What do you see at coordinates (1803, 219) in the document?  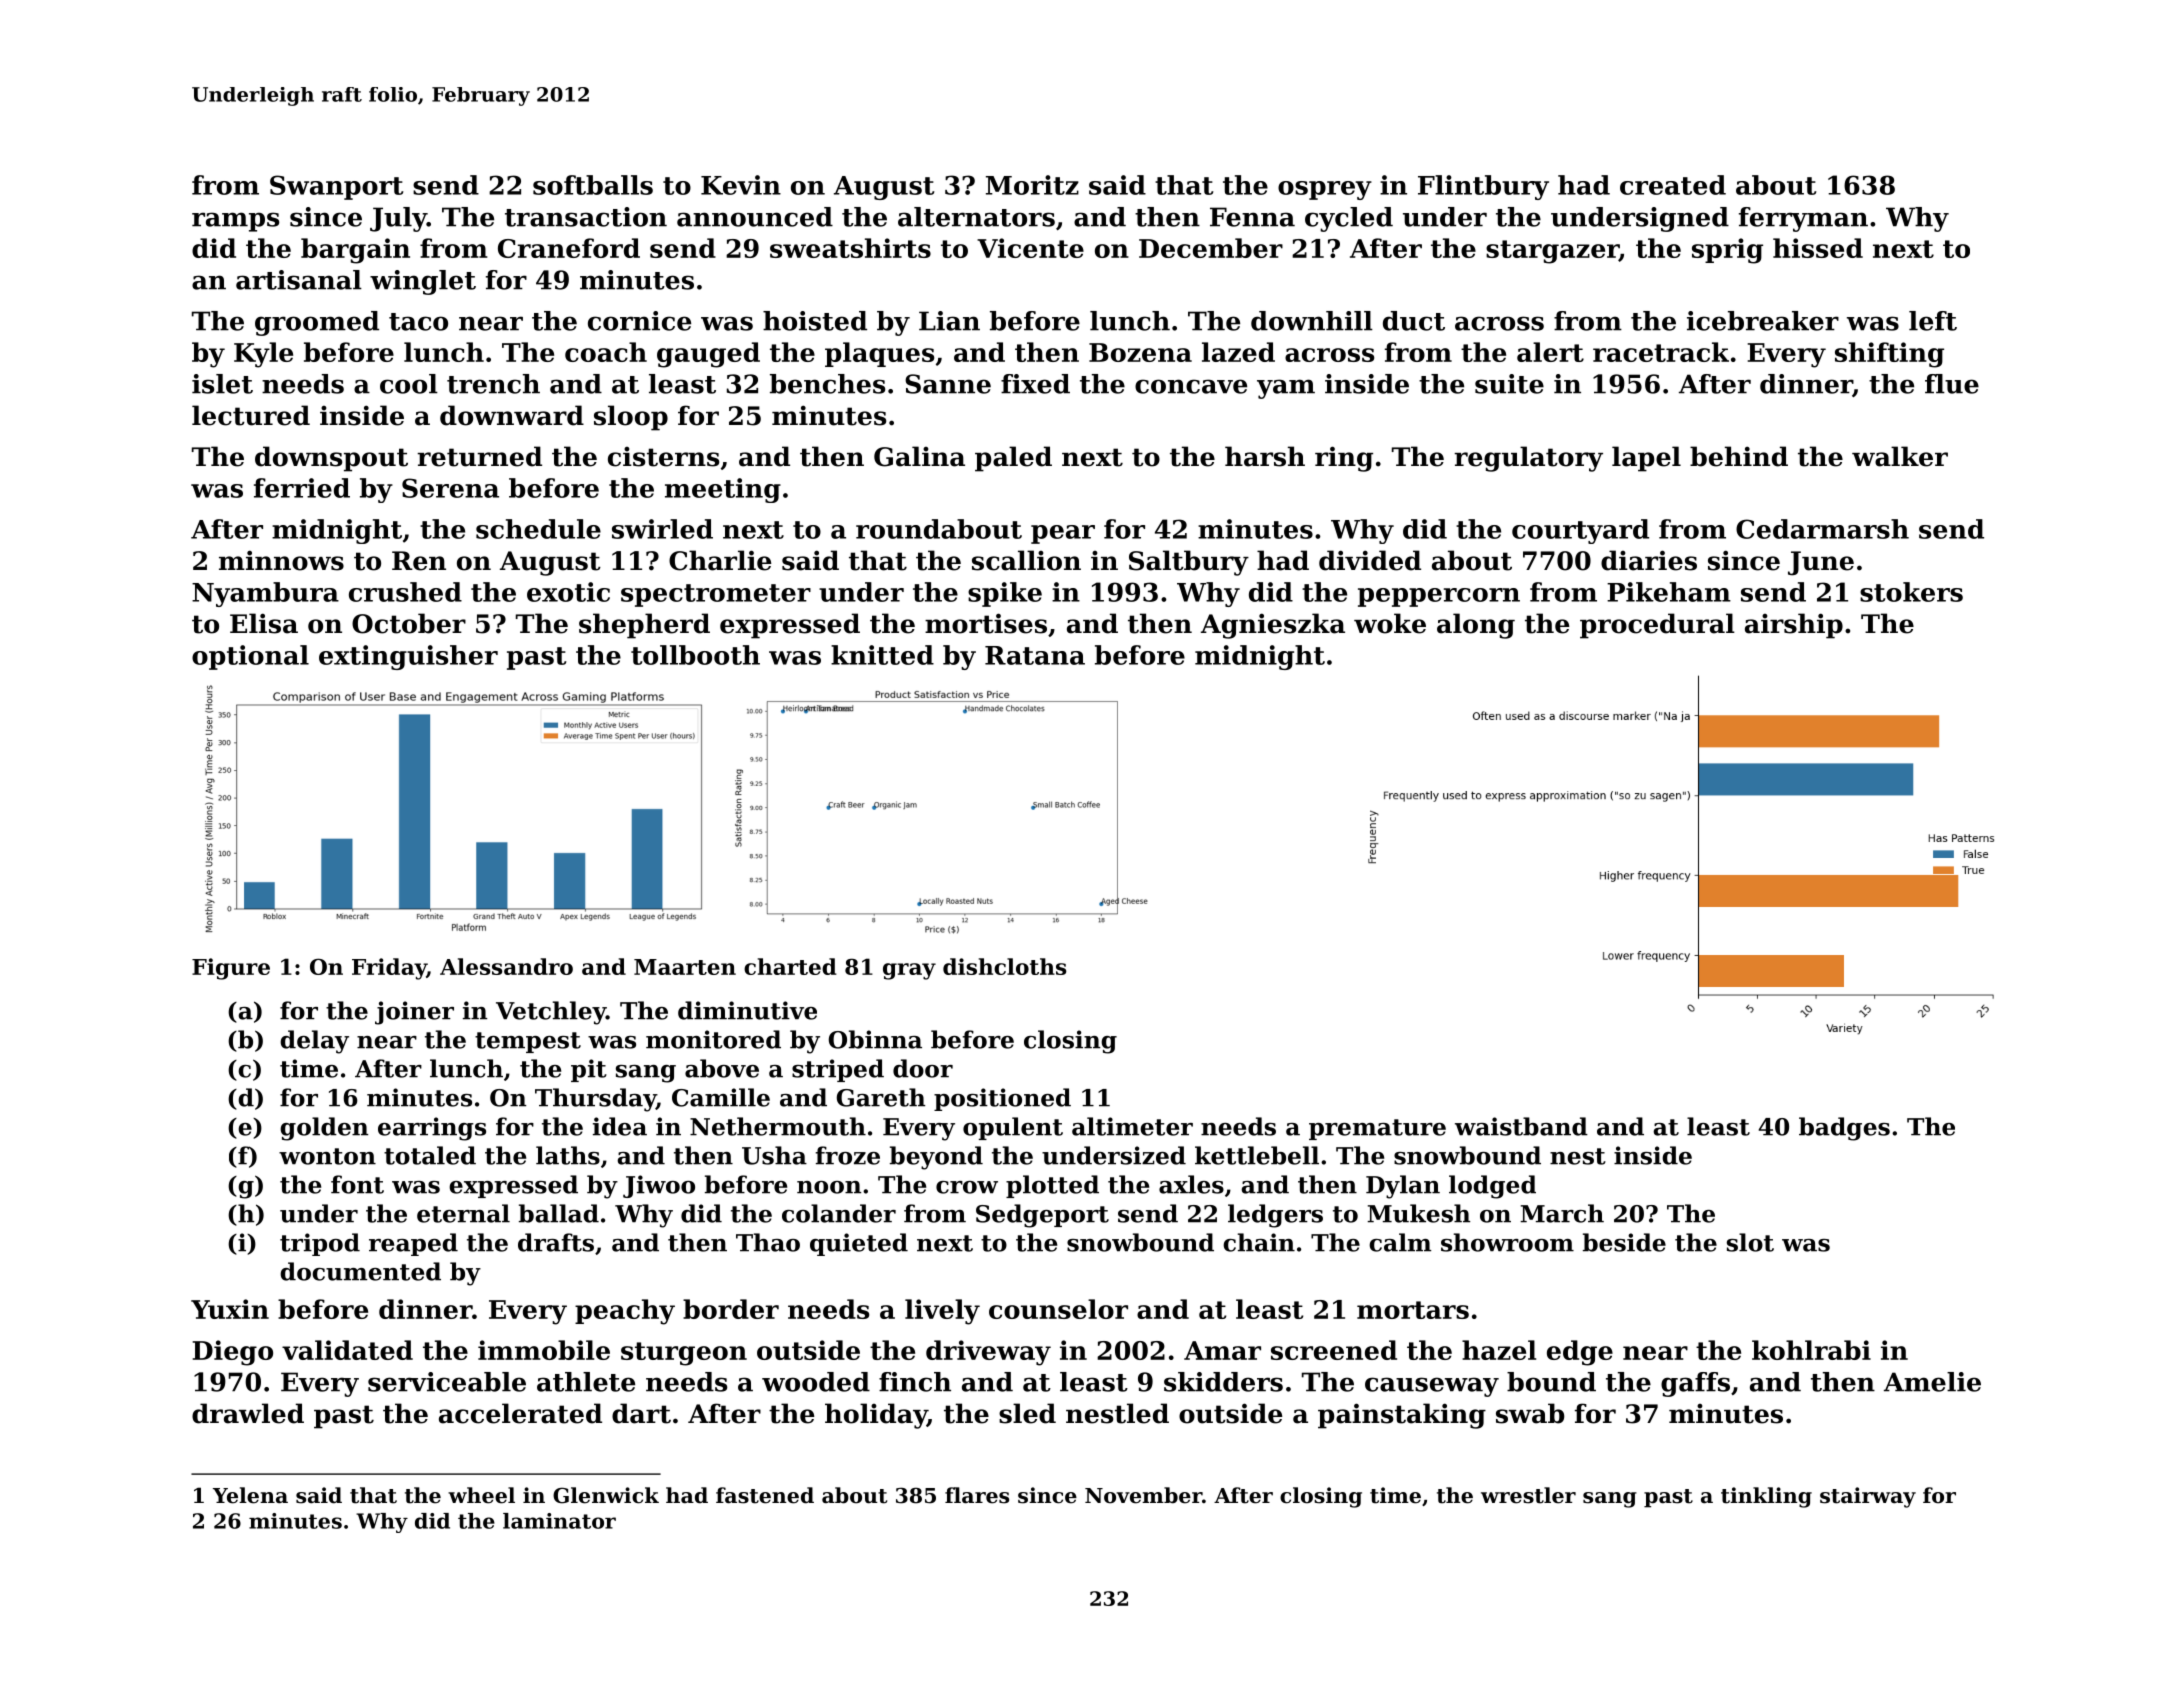 I see `ferryman` at bounding box center [1803, 219].
